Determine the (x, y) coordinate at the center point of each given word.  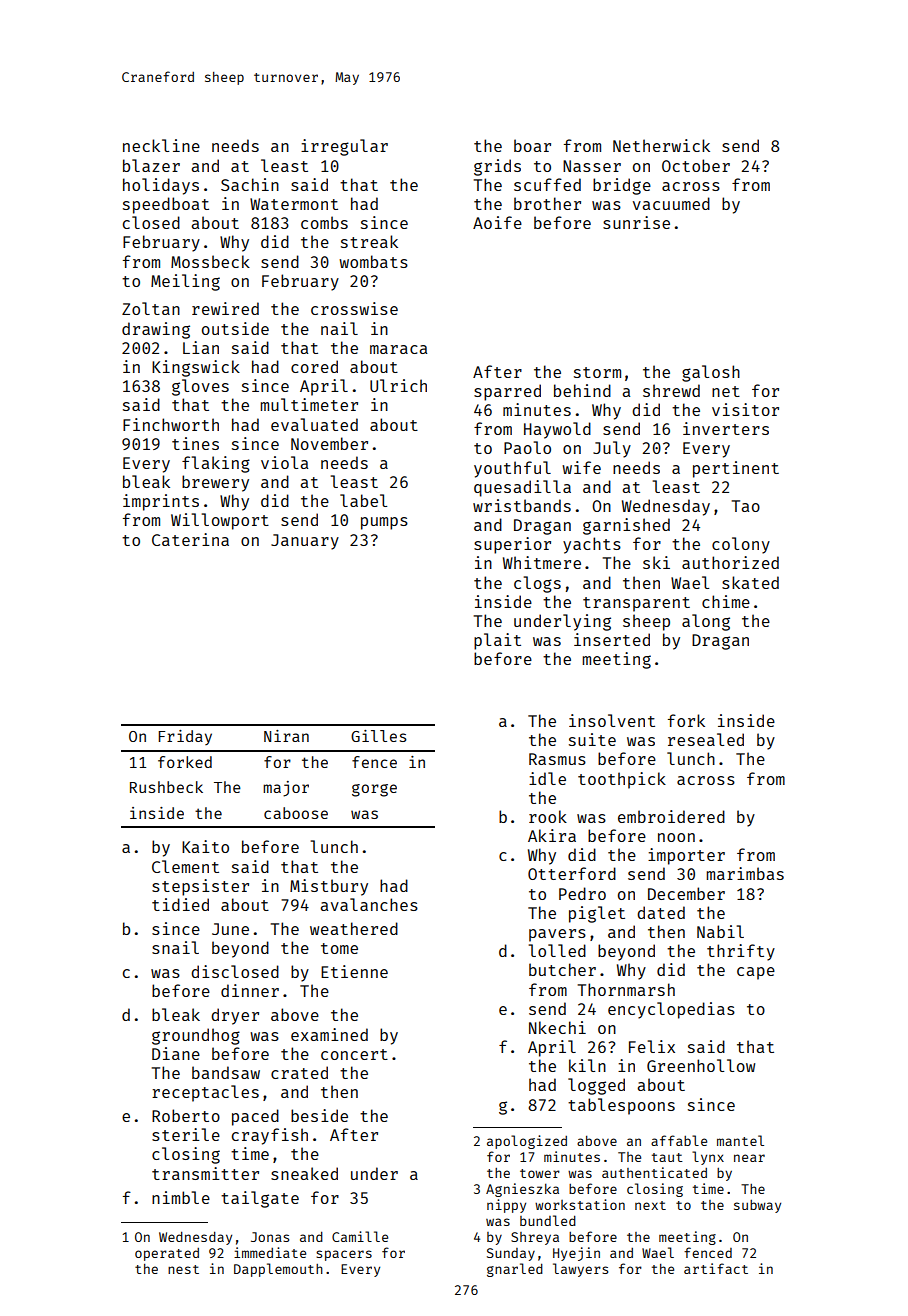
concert (354, 1054)
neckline (161, 145)
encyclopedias (671, 1010)
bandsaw (226, 1072)
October (696, 165)
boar (532, 145)
